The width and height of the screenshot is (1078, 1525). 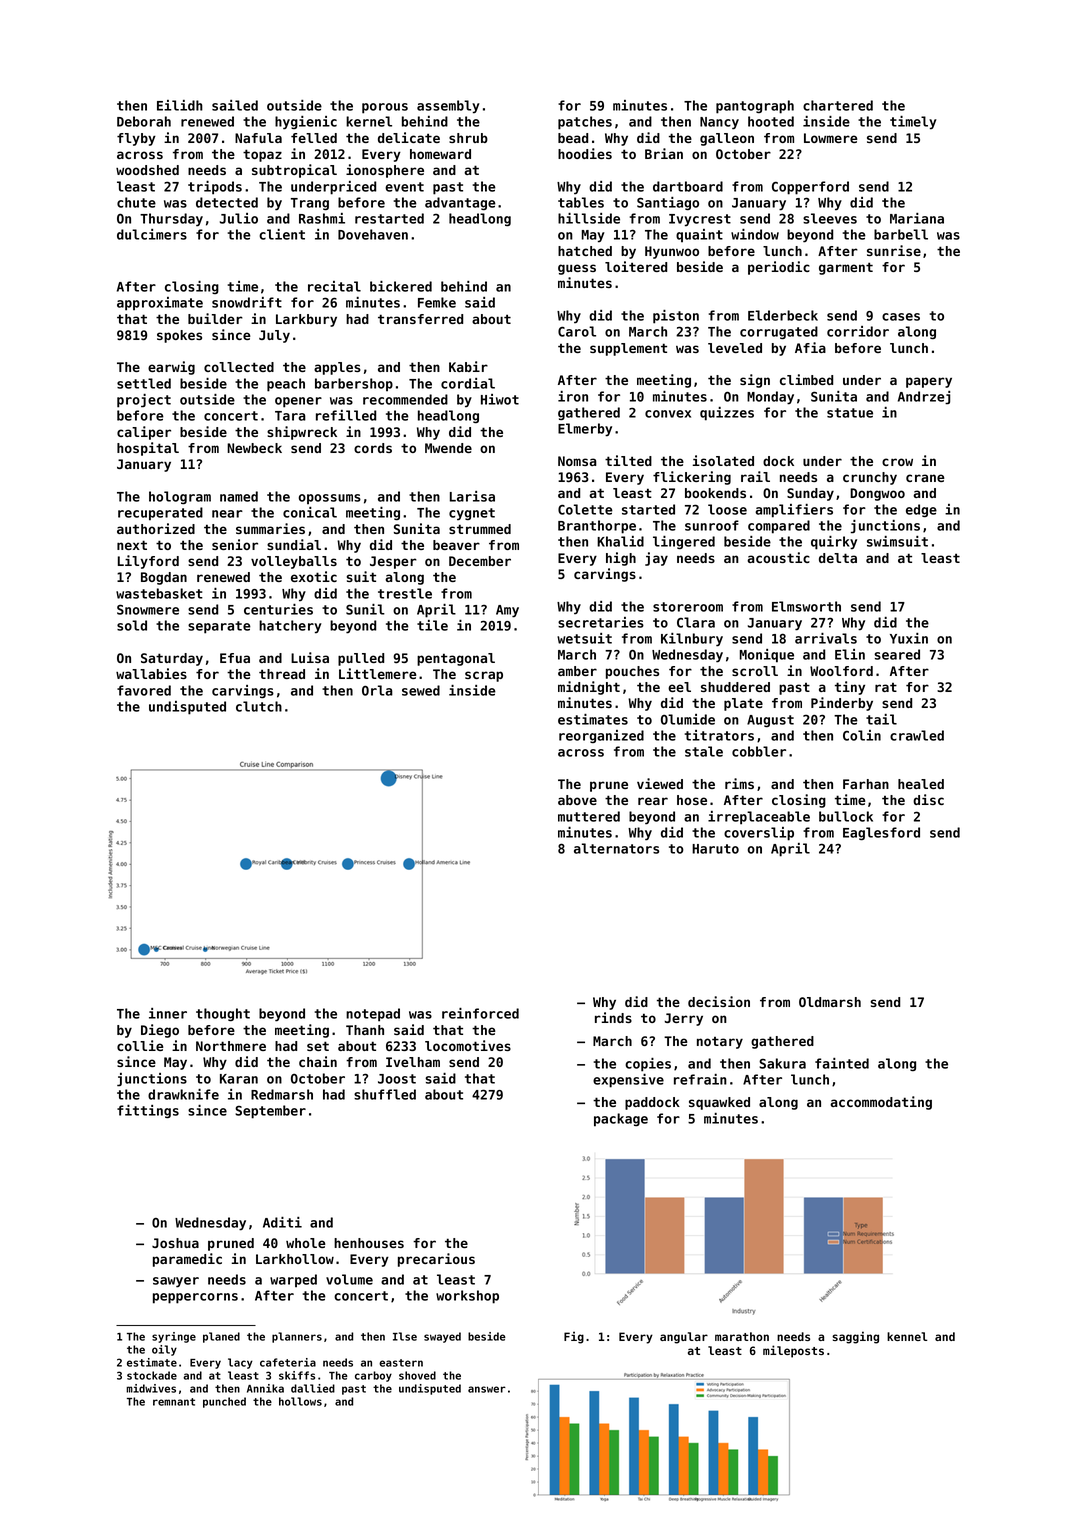 I want to click on shrub, so click(x=468, y=138).
